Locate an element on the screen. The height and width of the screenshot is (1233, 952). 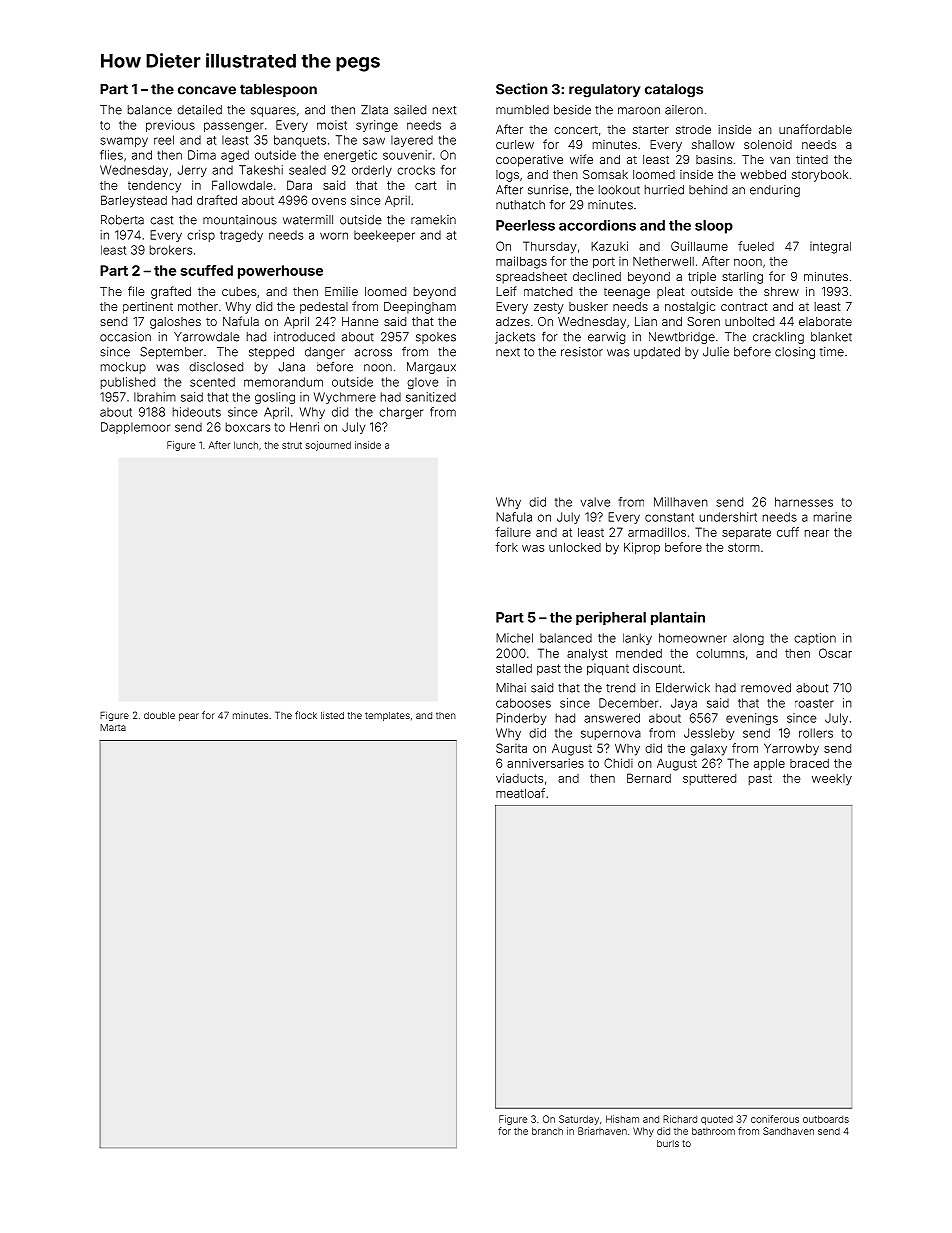
fork is located at coordinates (506, 547).
